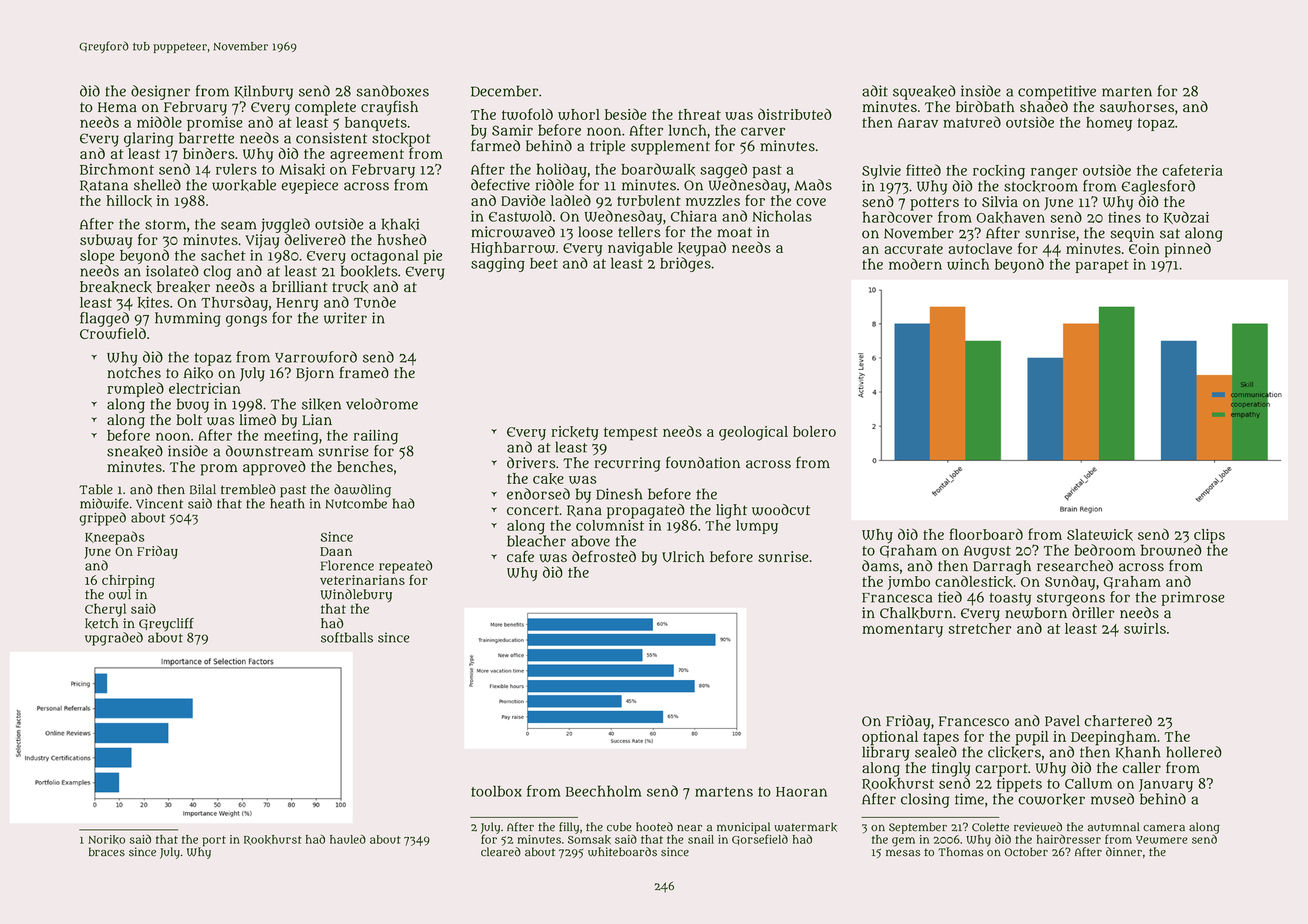 The width and height of the screenshot is (1308, 924). I want to click on sachet, so click(223, 255).
